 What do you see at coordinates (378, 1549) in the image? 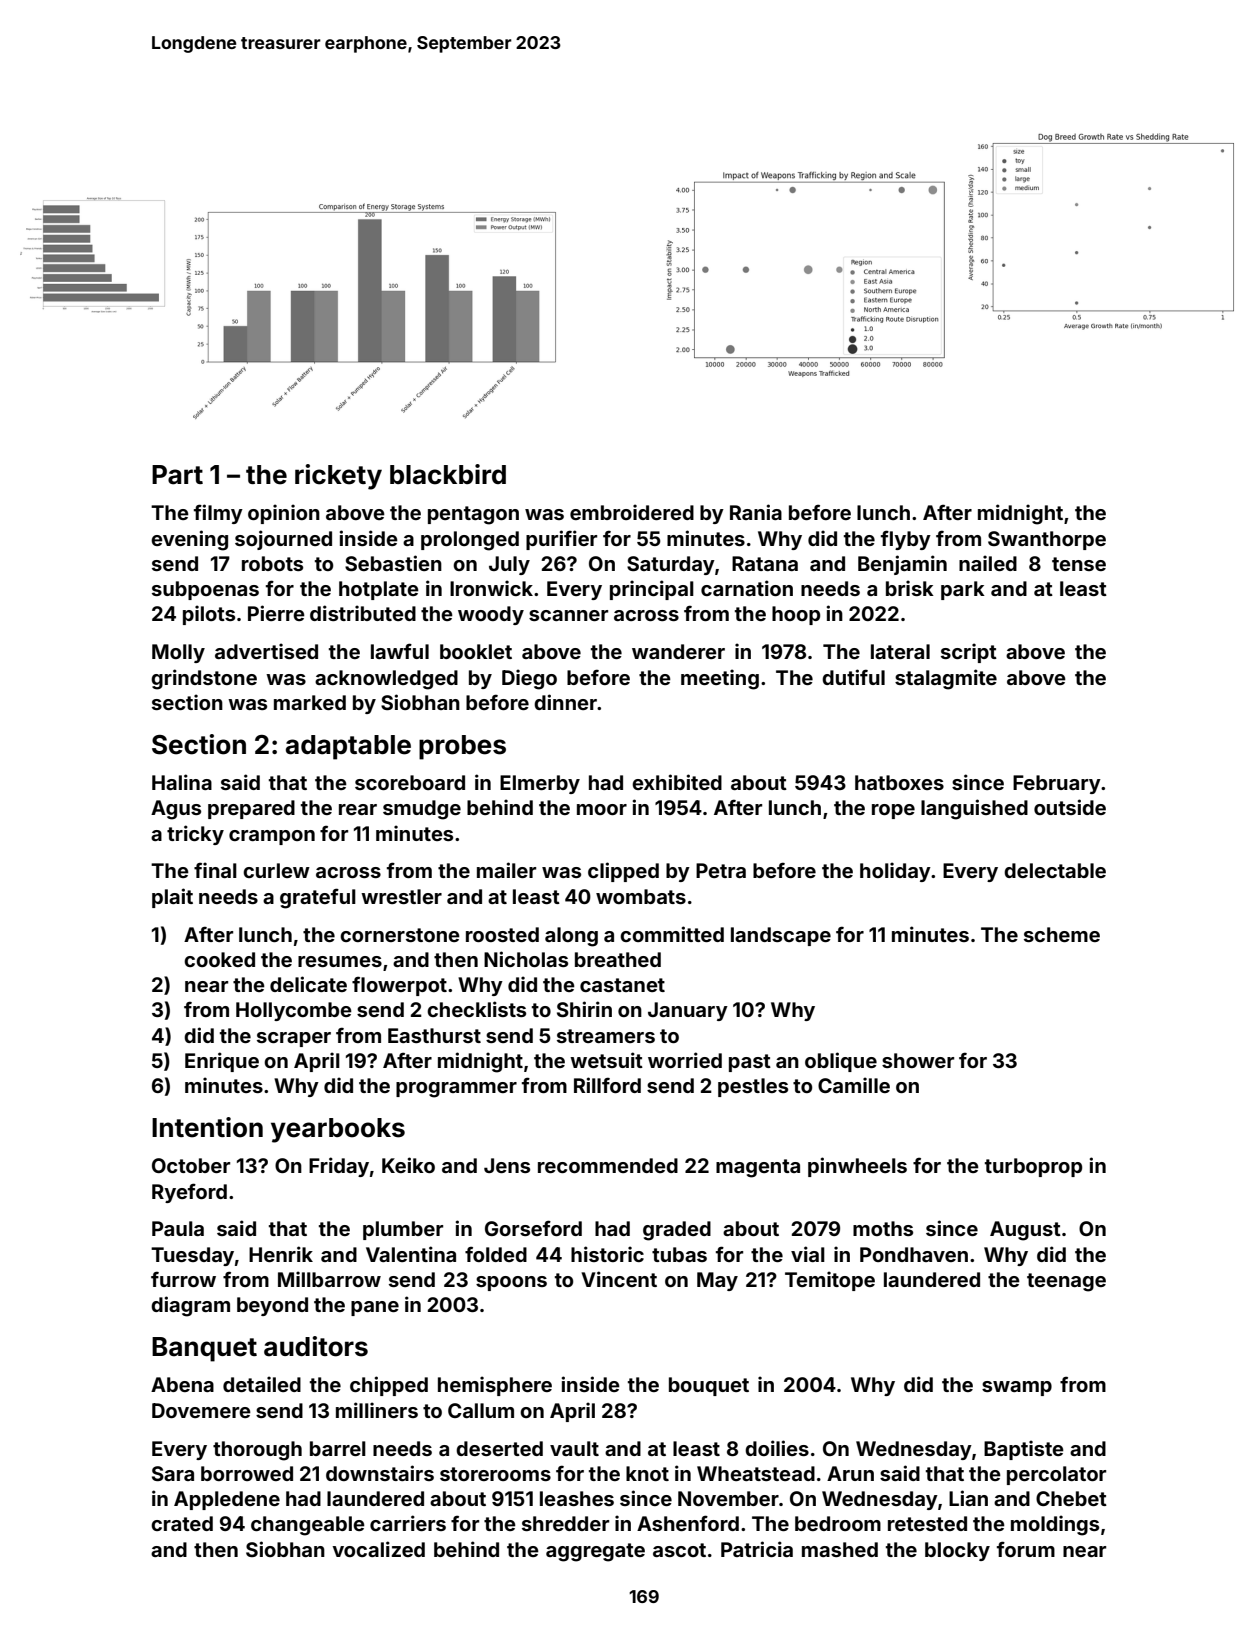
I see `vocalized` at bounding box center [378, 1549].
